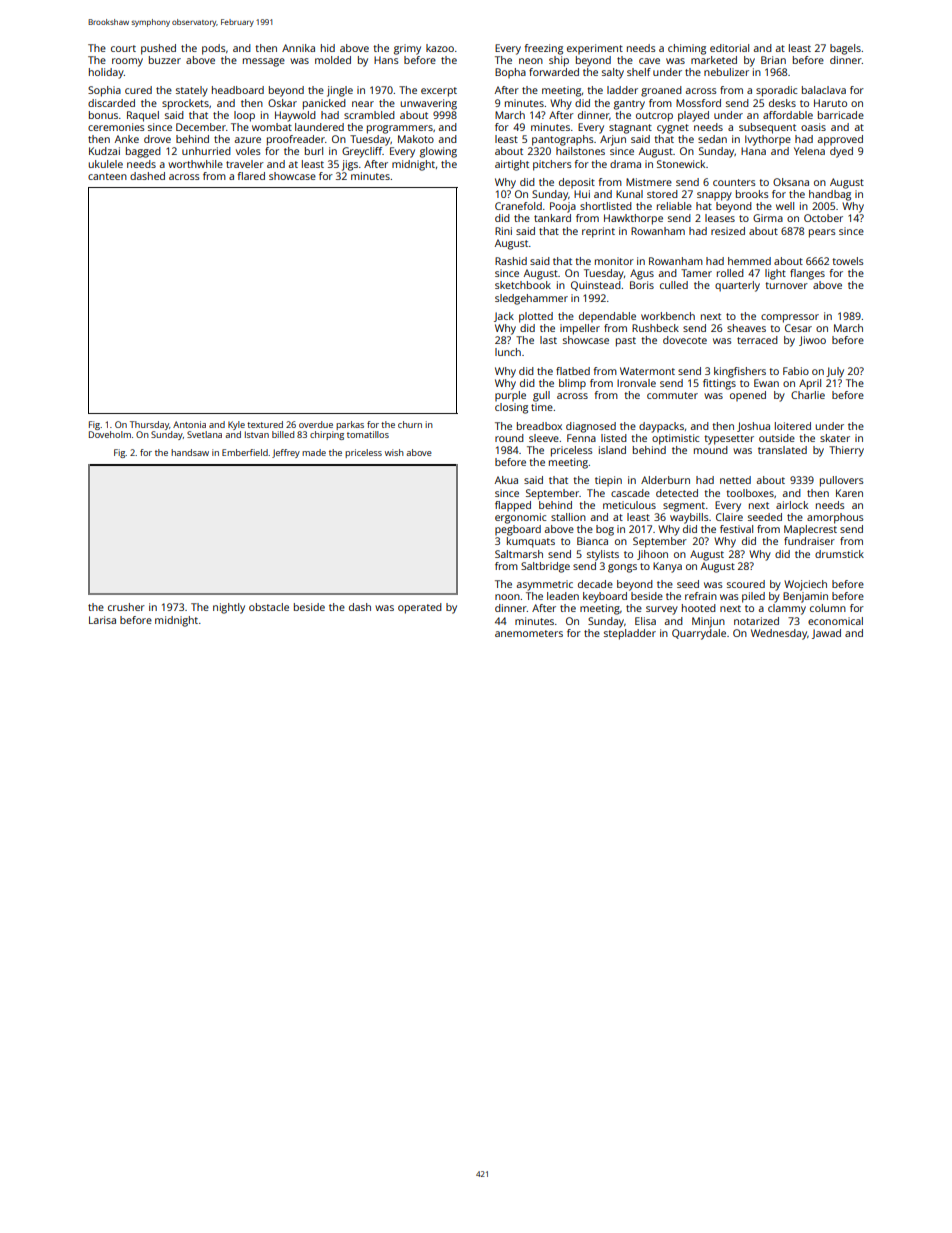 This screenshot has height=1233, width=952. What do you see at coordinates (793, 426) in the screenshot?
I see `loitered` at bounding box center [793, 426].
